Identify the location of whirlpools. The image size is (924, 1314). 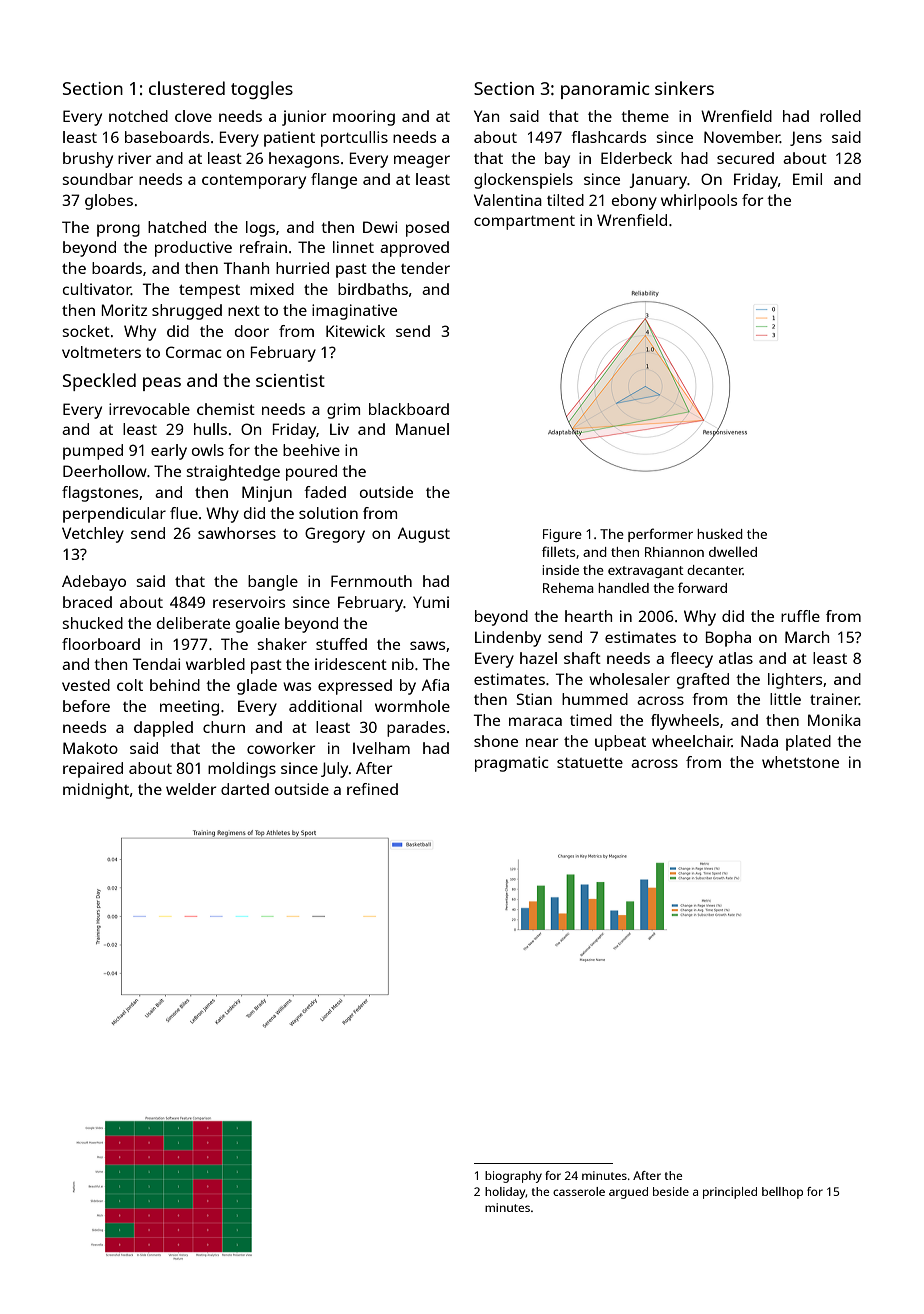
(699, 202).
